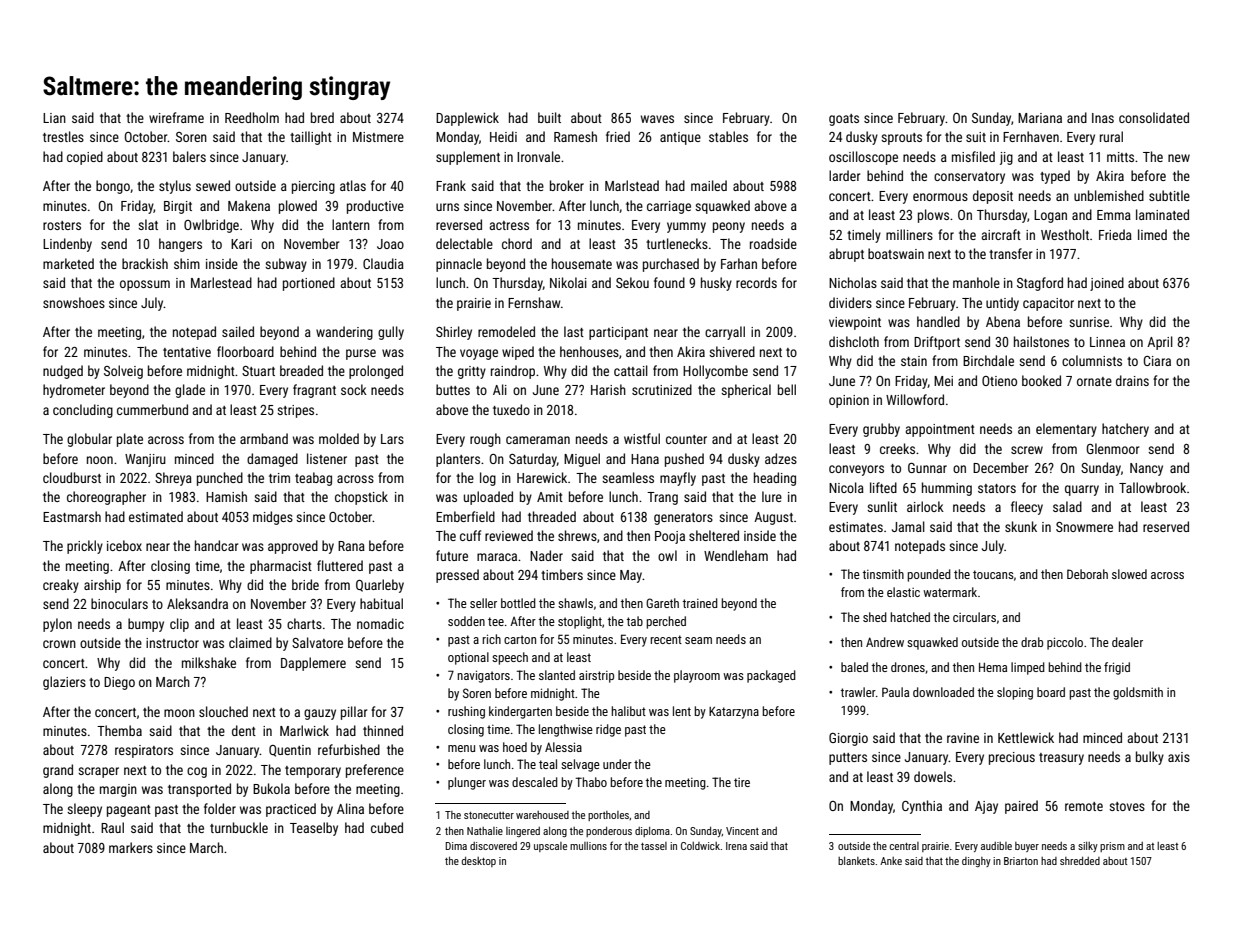  I want to click on appointment, so click(940, 430).
